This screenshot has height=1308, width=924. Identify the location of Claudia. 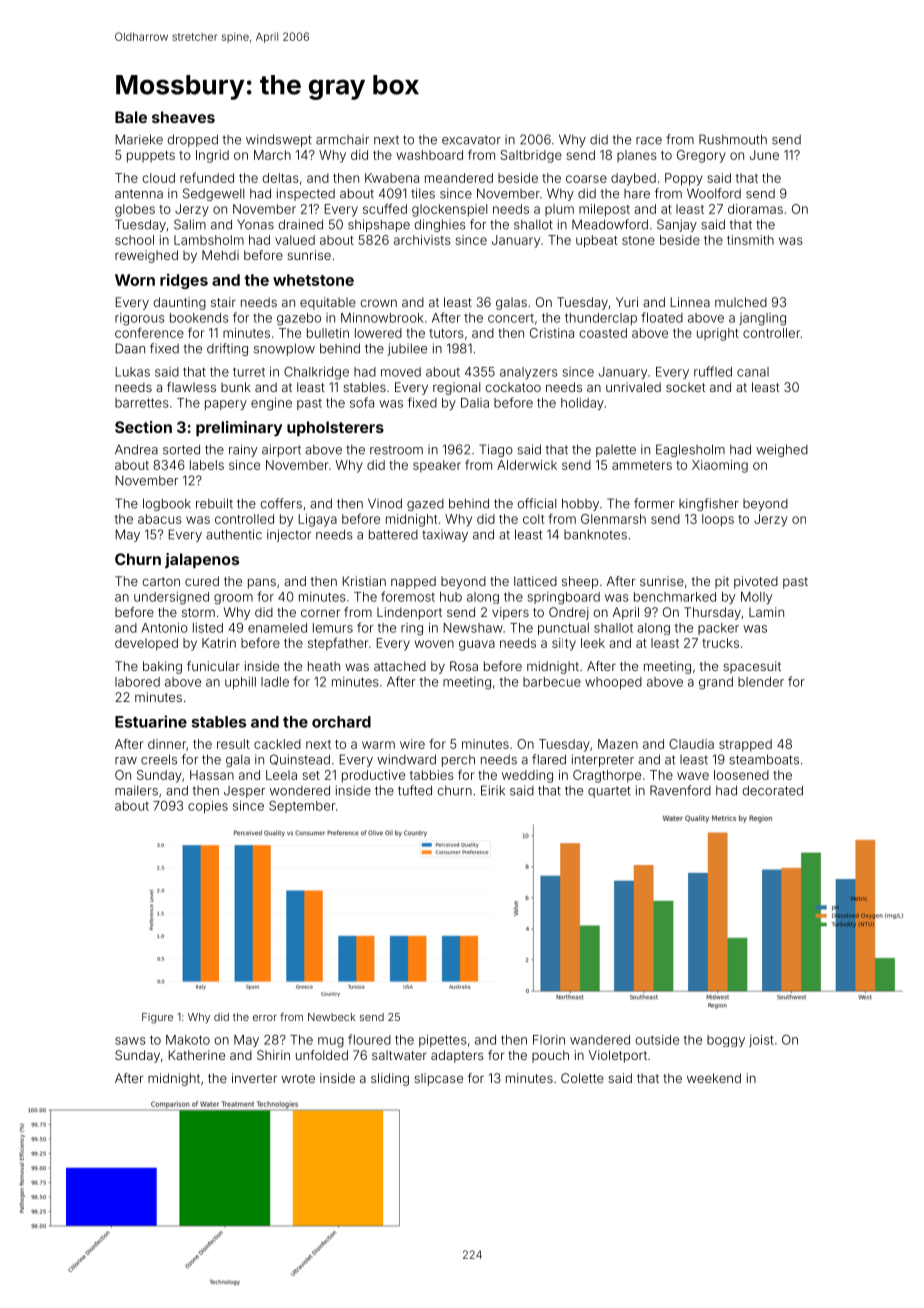
(691, 744).
